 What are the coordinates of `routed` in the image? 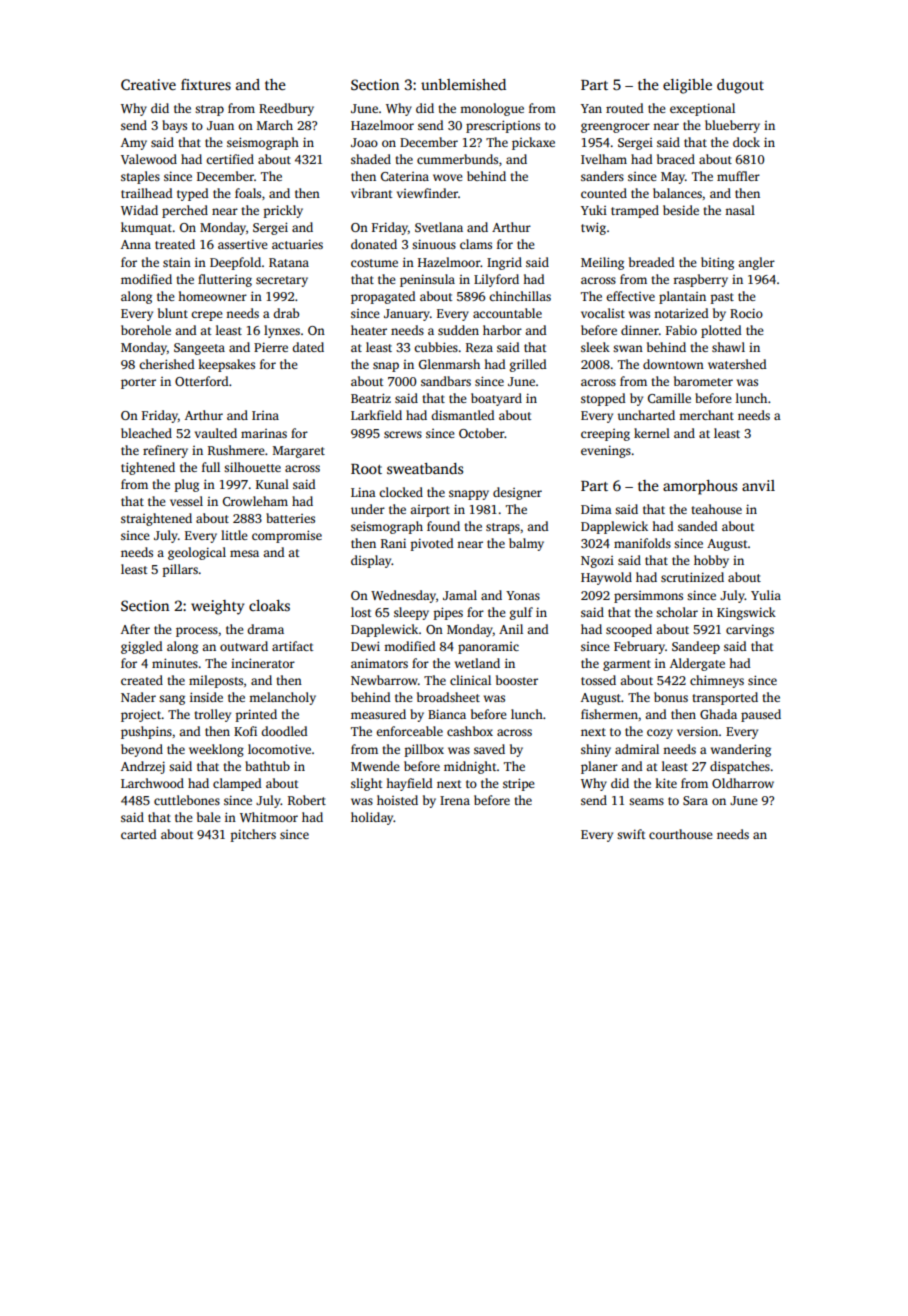 It's located at (624, 108).
